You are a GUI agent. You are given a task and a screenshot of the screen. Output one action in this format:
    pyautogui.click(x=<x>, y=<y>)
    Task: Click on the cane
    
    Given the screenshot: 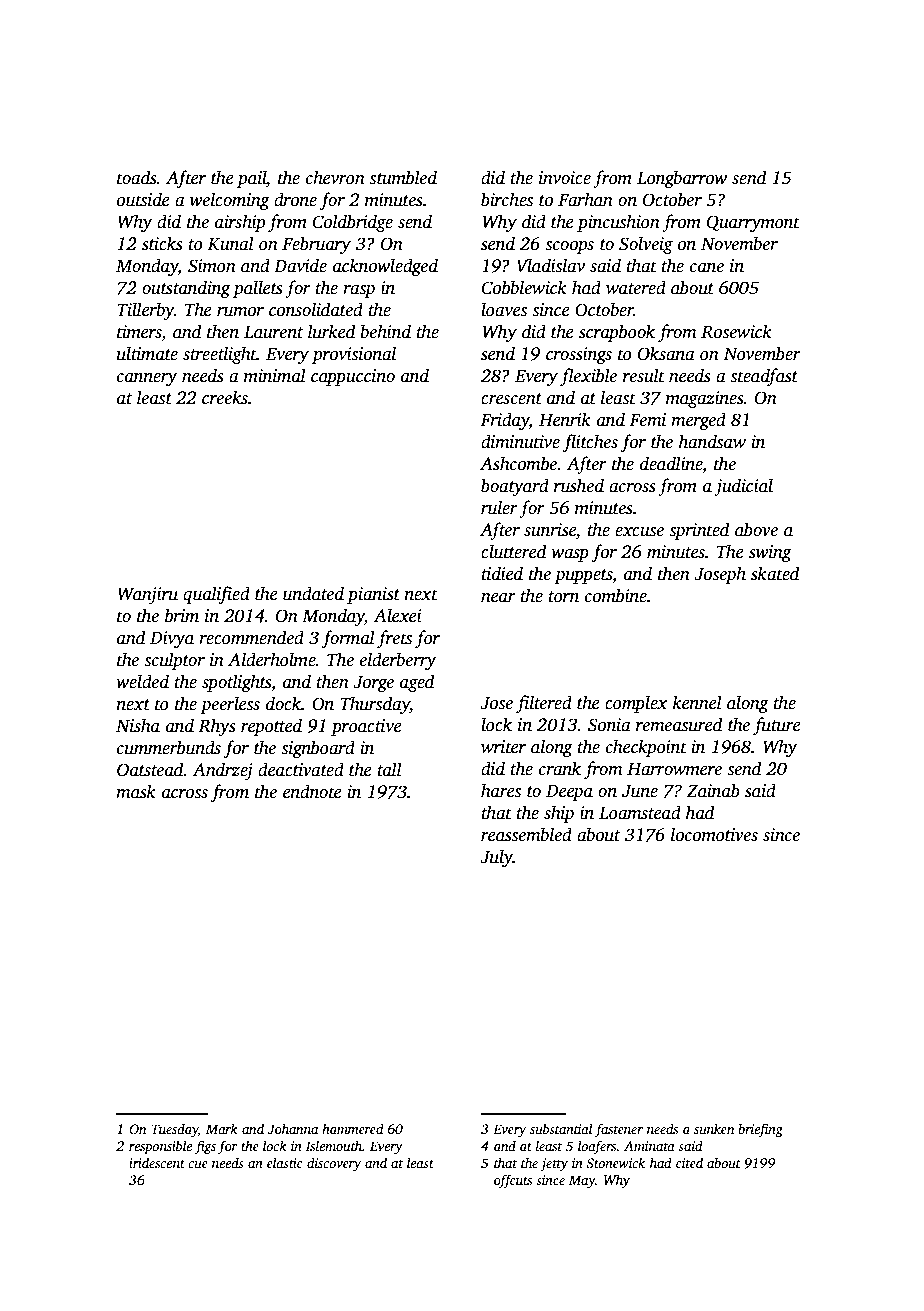 What is the action you would take?
    pyautogui.click(x=707, y=268)
